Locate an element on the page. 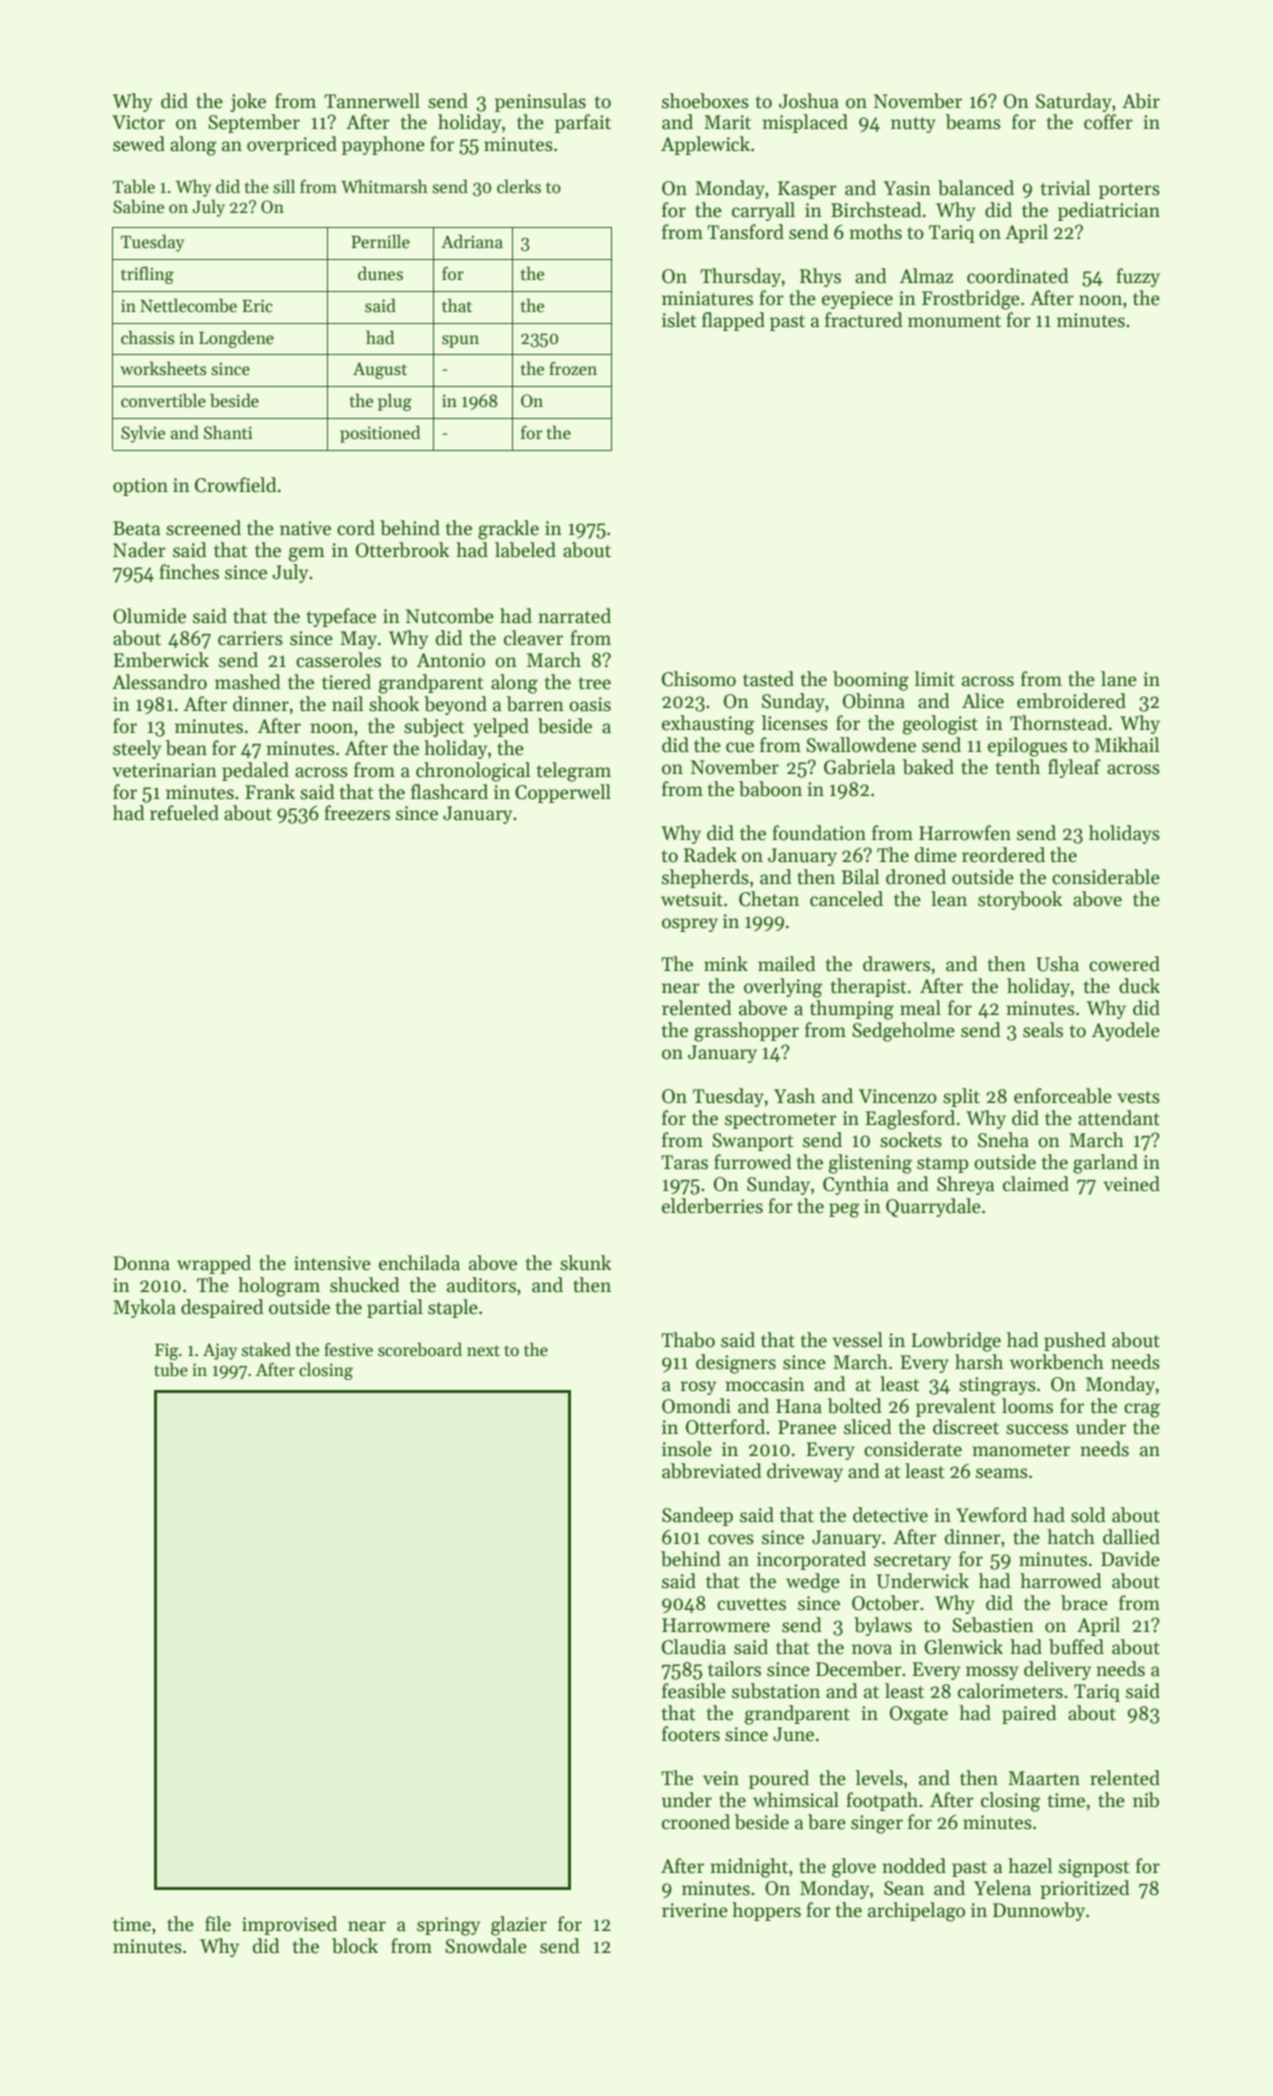 This image has width=1273, height=2096. Taras is located at coordinates (684, 1162).
